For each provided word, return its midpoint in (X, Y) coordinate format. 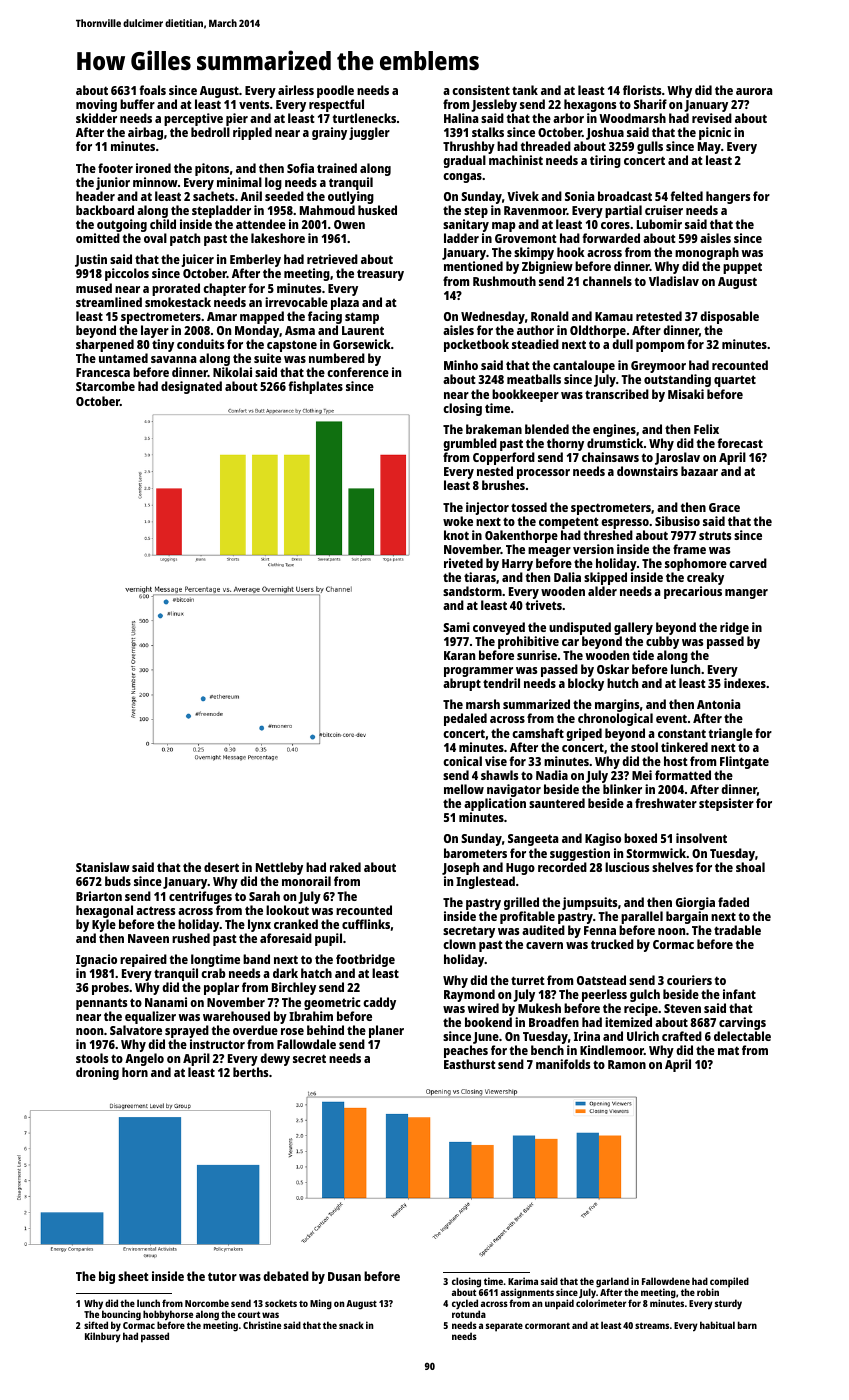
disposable (729, 317)
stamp (362, 318)
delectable (742, 1036)
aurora (754, 91)
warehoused (236, 1016)
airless (296, 90)
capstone (292, 346)
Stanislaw (103, 867)
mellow (464, 789)
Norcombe (207, 1303)
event (671, 718)
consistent (481, 90)
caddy (379, 1003)
